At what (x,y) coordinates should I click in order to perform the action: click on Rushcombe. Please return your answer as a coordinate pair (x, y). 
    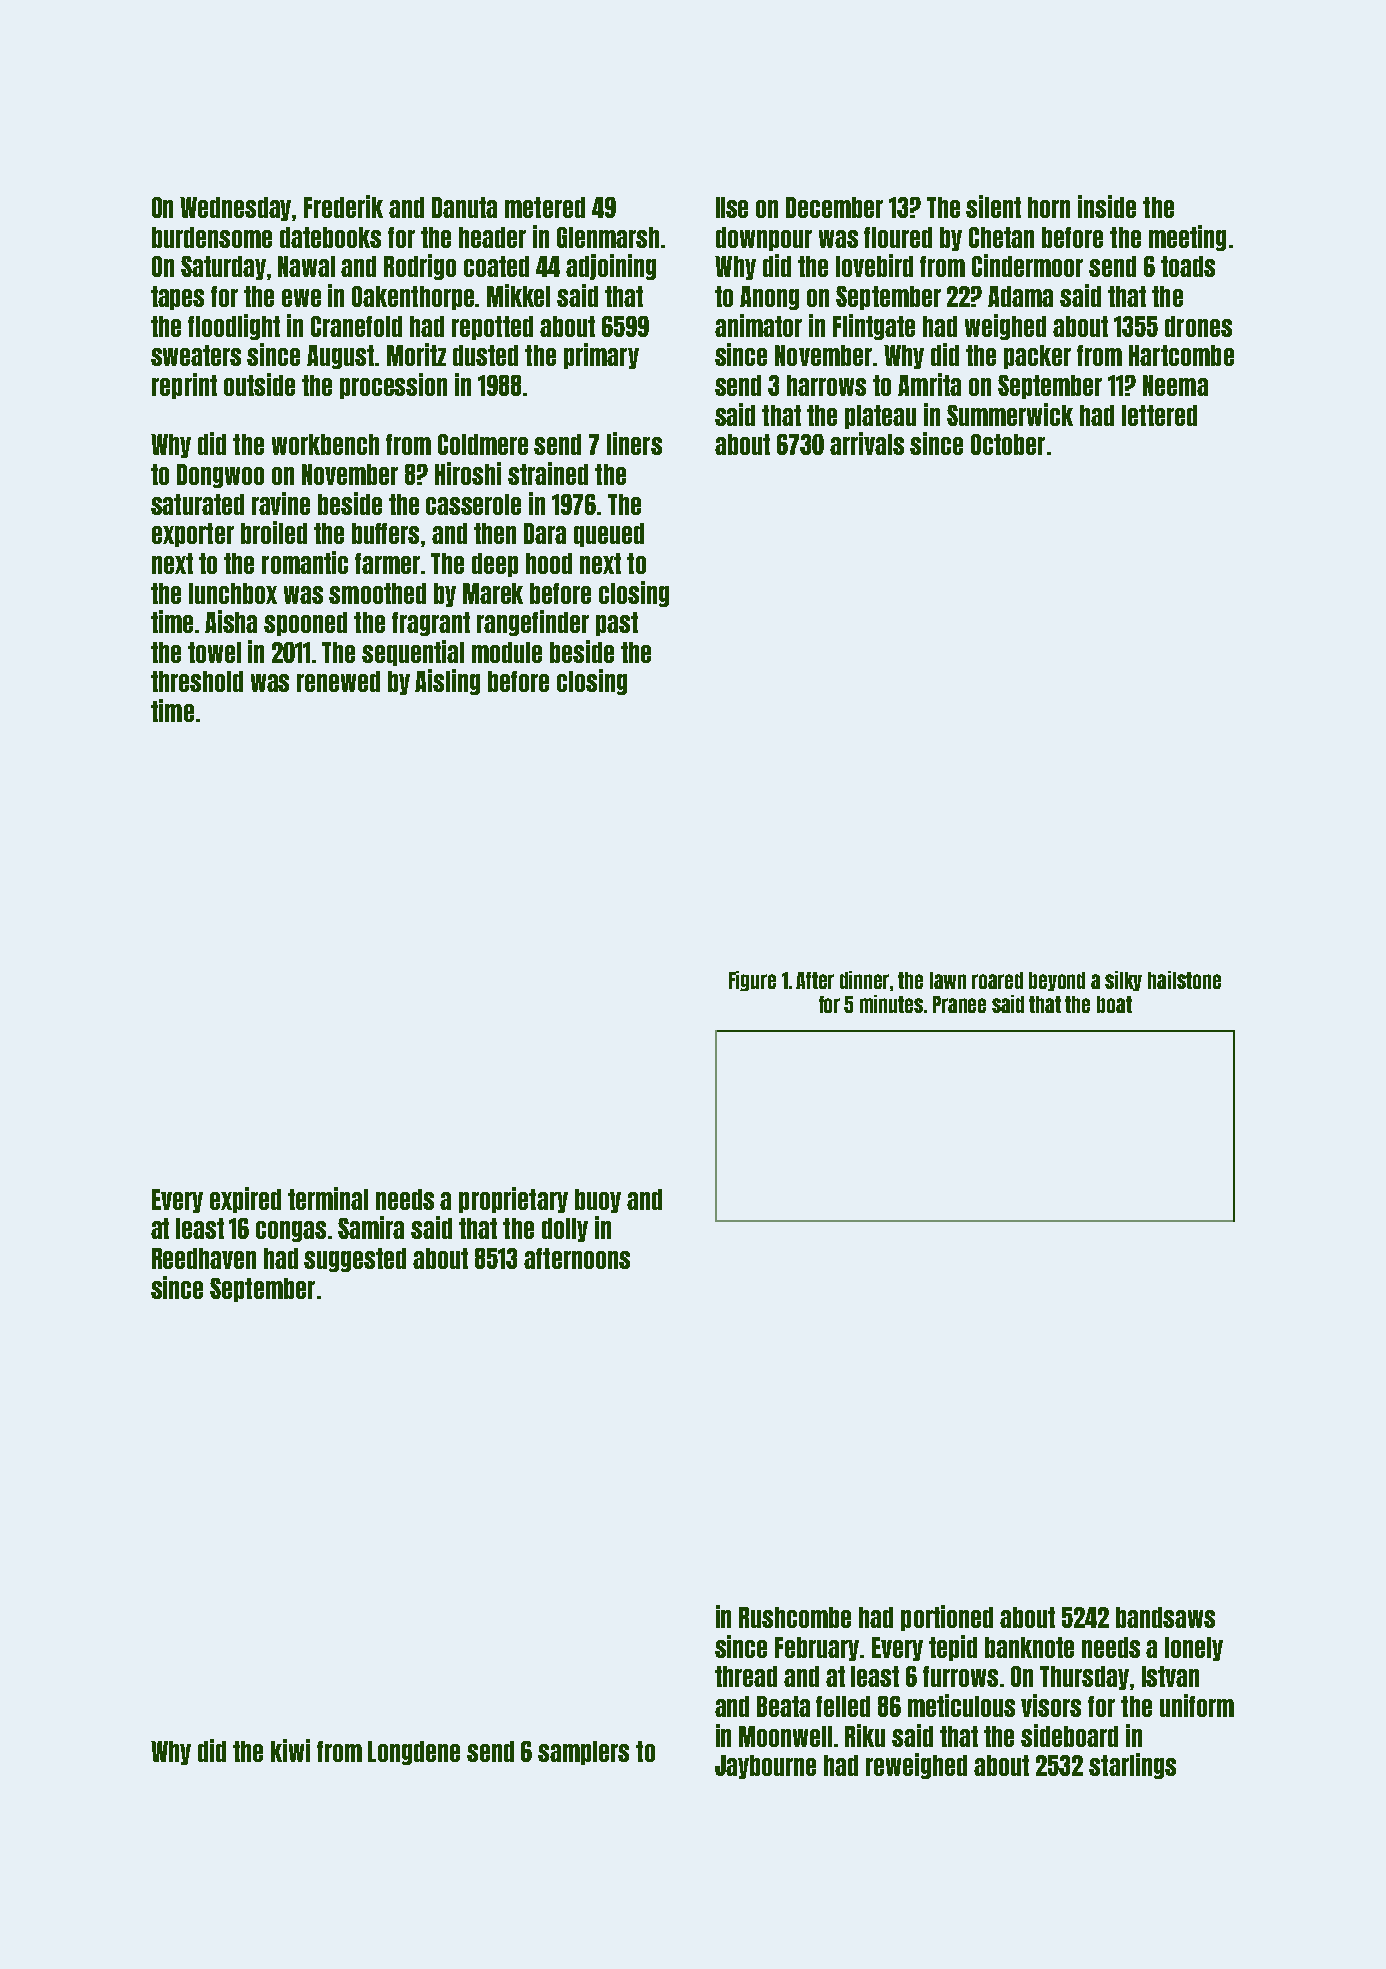
    Looking at the image, I should click on (795, 1617).
